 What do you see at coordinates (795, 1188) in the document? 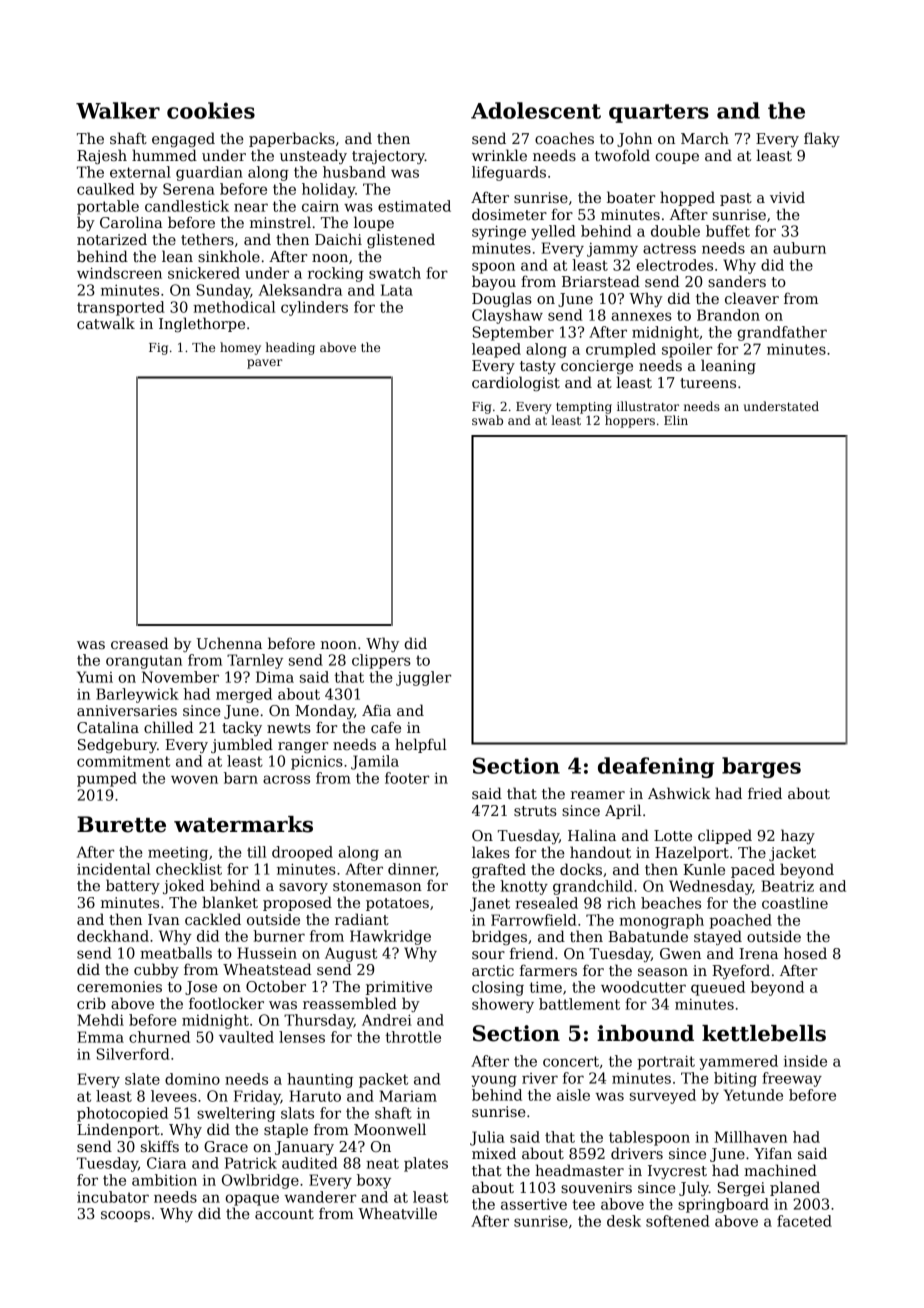
I see `planed` at bounding box center [795, 1188].
